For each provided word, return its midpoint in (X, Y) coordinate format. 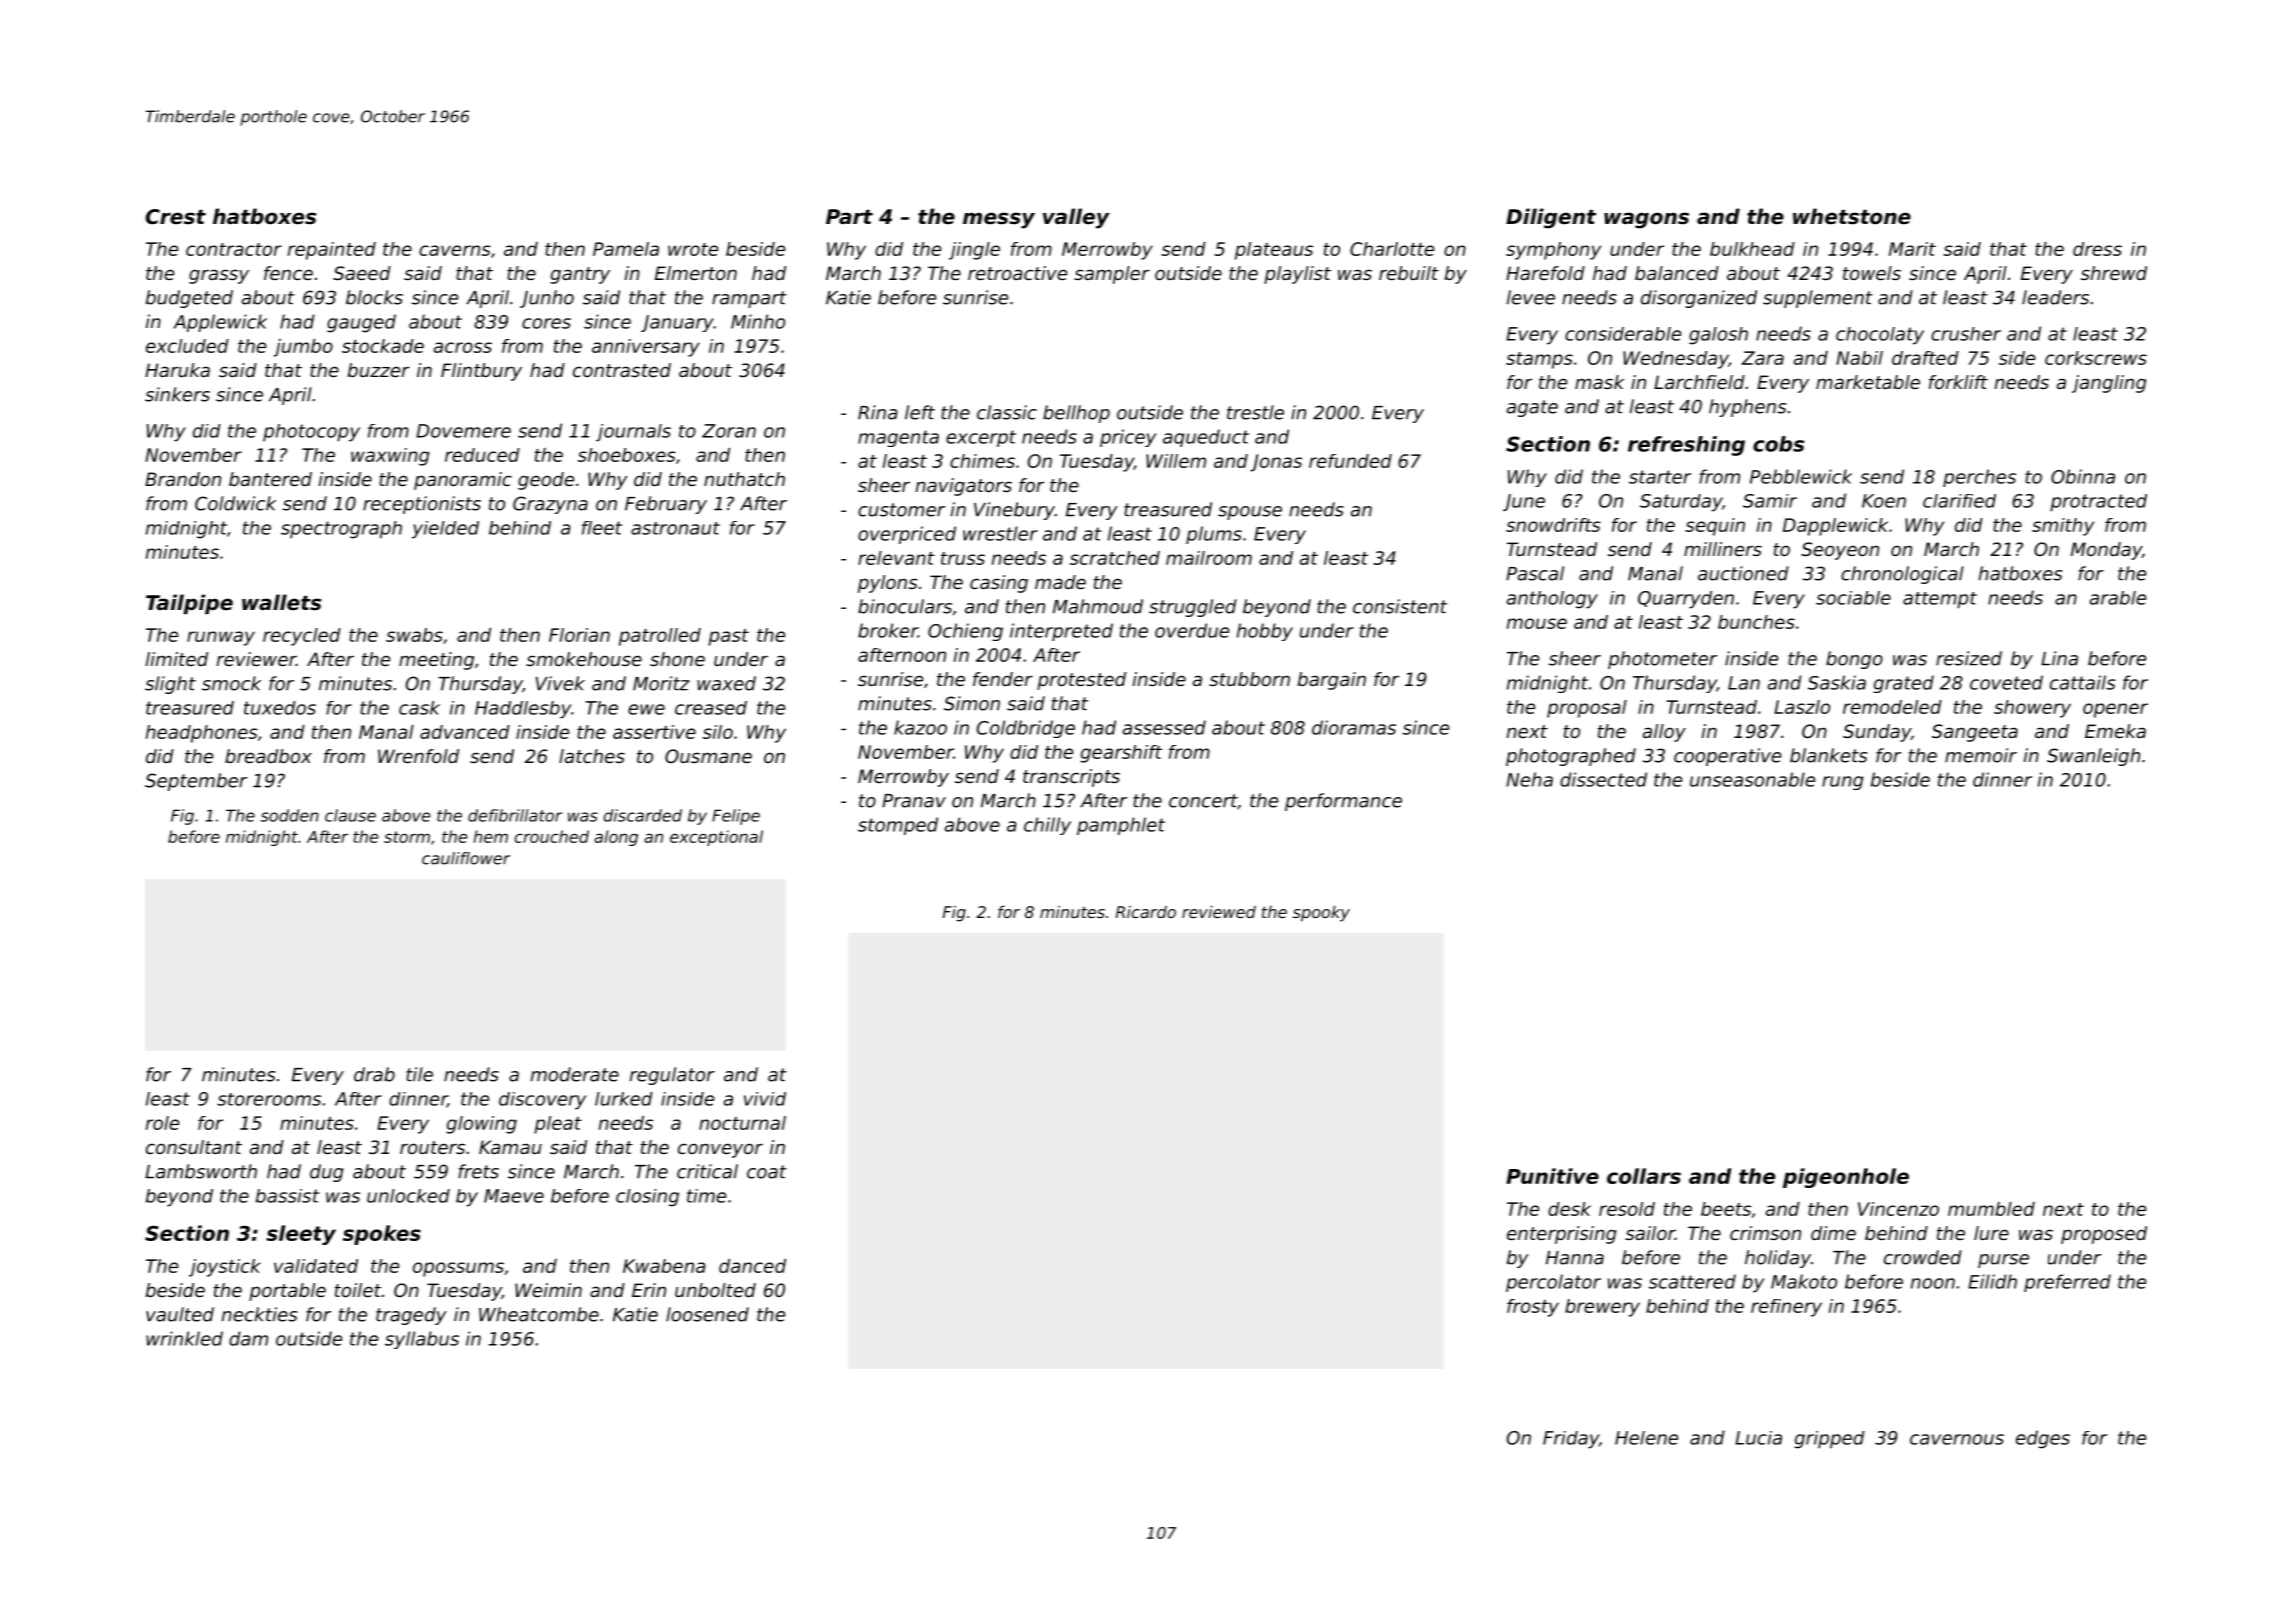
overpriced (907, 535)
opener (2115, 710)
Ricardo (1146, 911)
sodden (290, 815)
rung (1842, 783)
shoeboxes (627, 455)
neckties (259, 1314)
